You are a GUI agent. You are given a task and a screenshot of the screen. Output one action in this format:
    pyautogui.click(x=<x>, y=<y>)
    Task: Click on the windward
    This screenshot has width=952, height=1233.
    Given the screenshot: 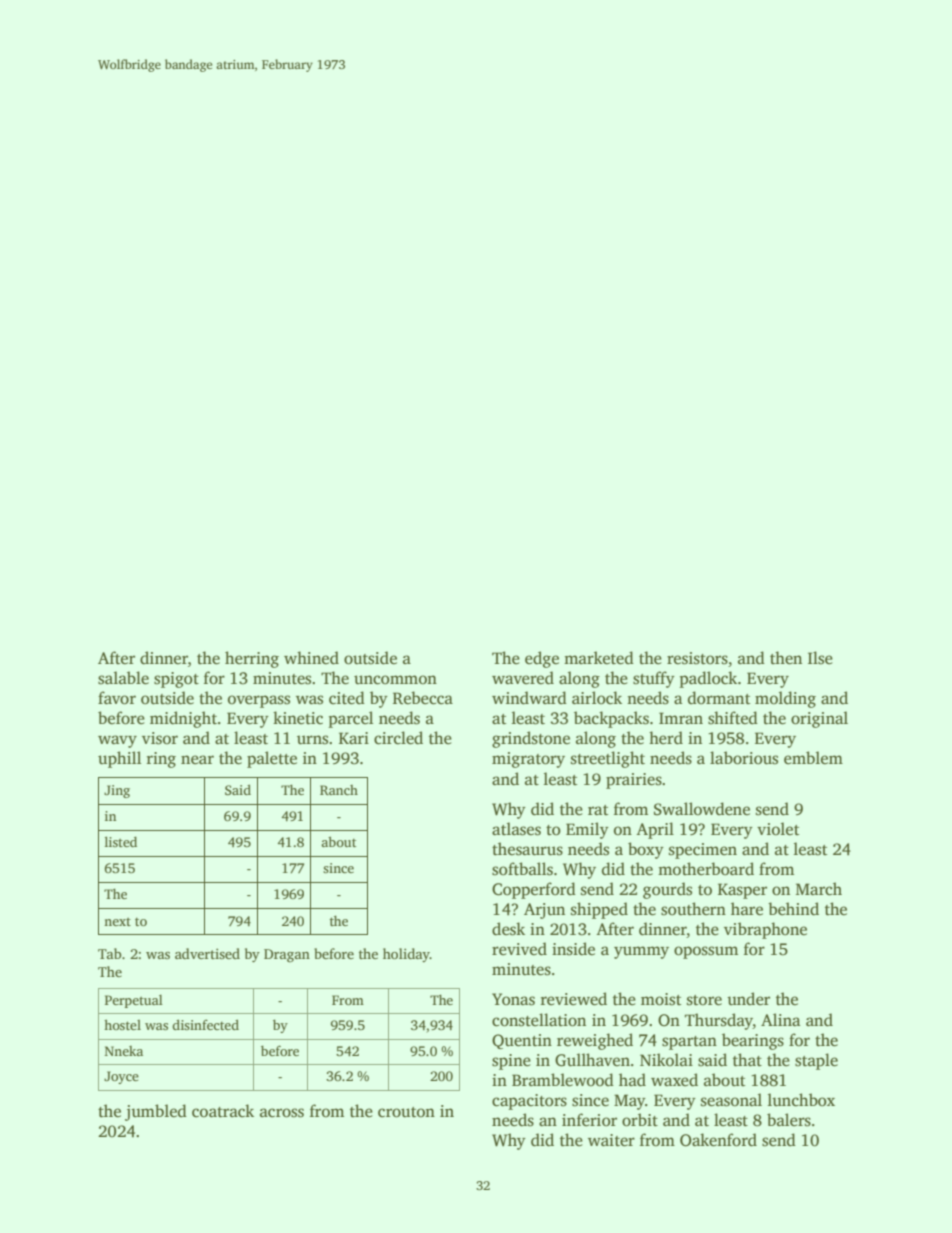 What is the action you would take?
    pyautogui.click(x=529, y=698)
